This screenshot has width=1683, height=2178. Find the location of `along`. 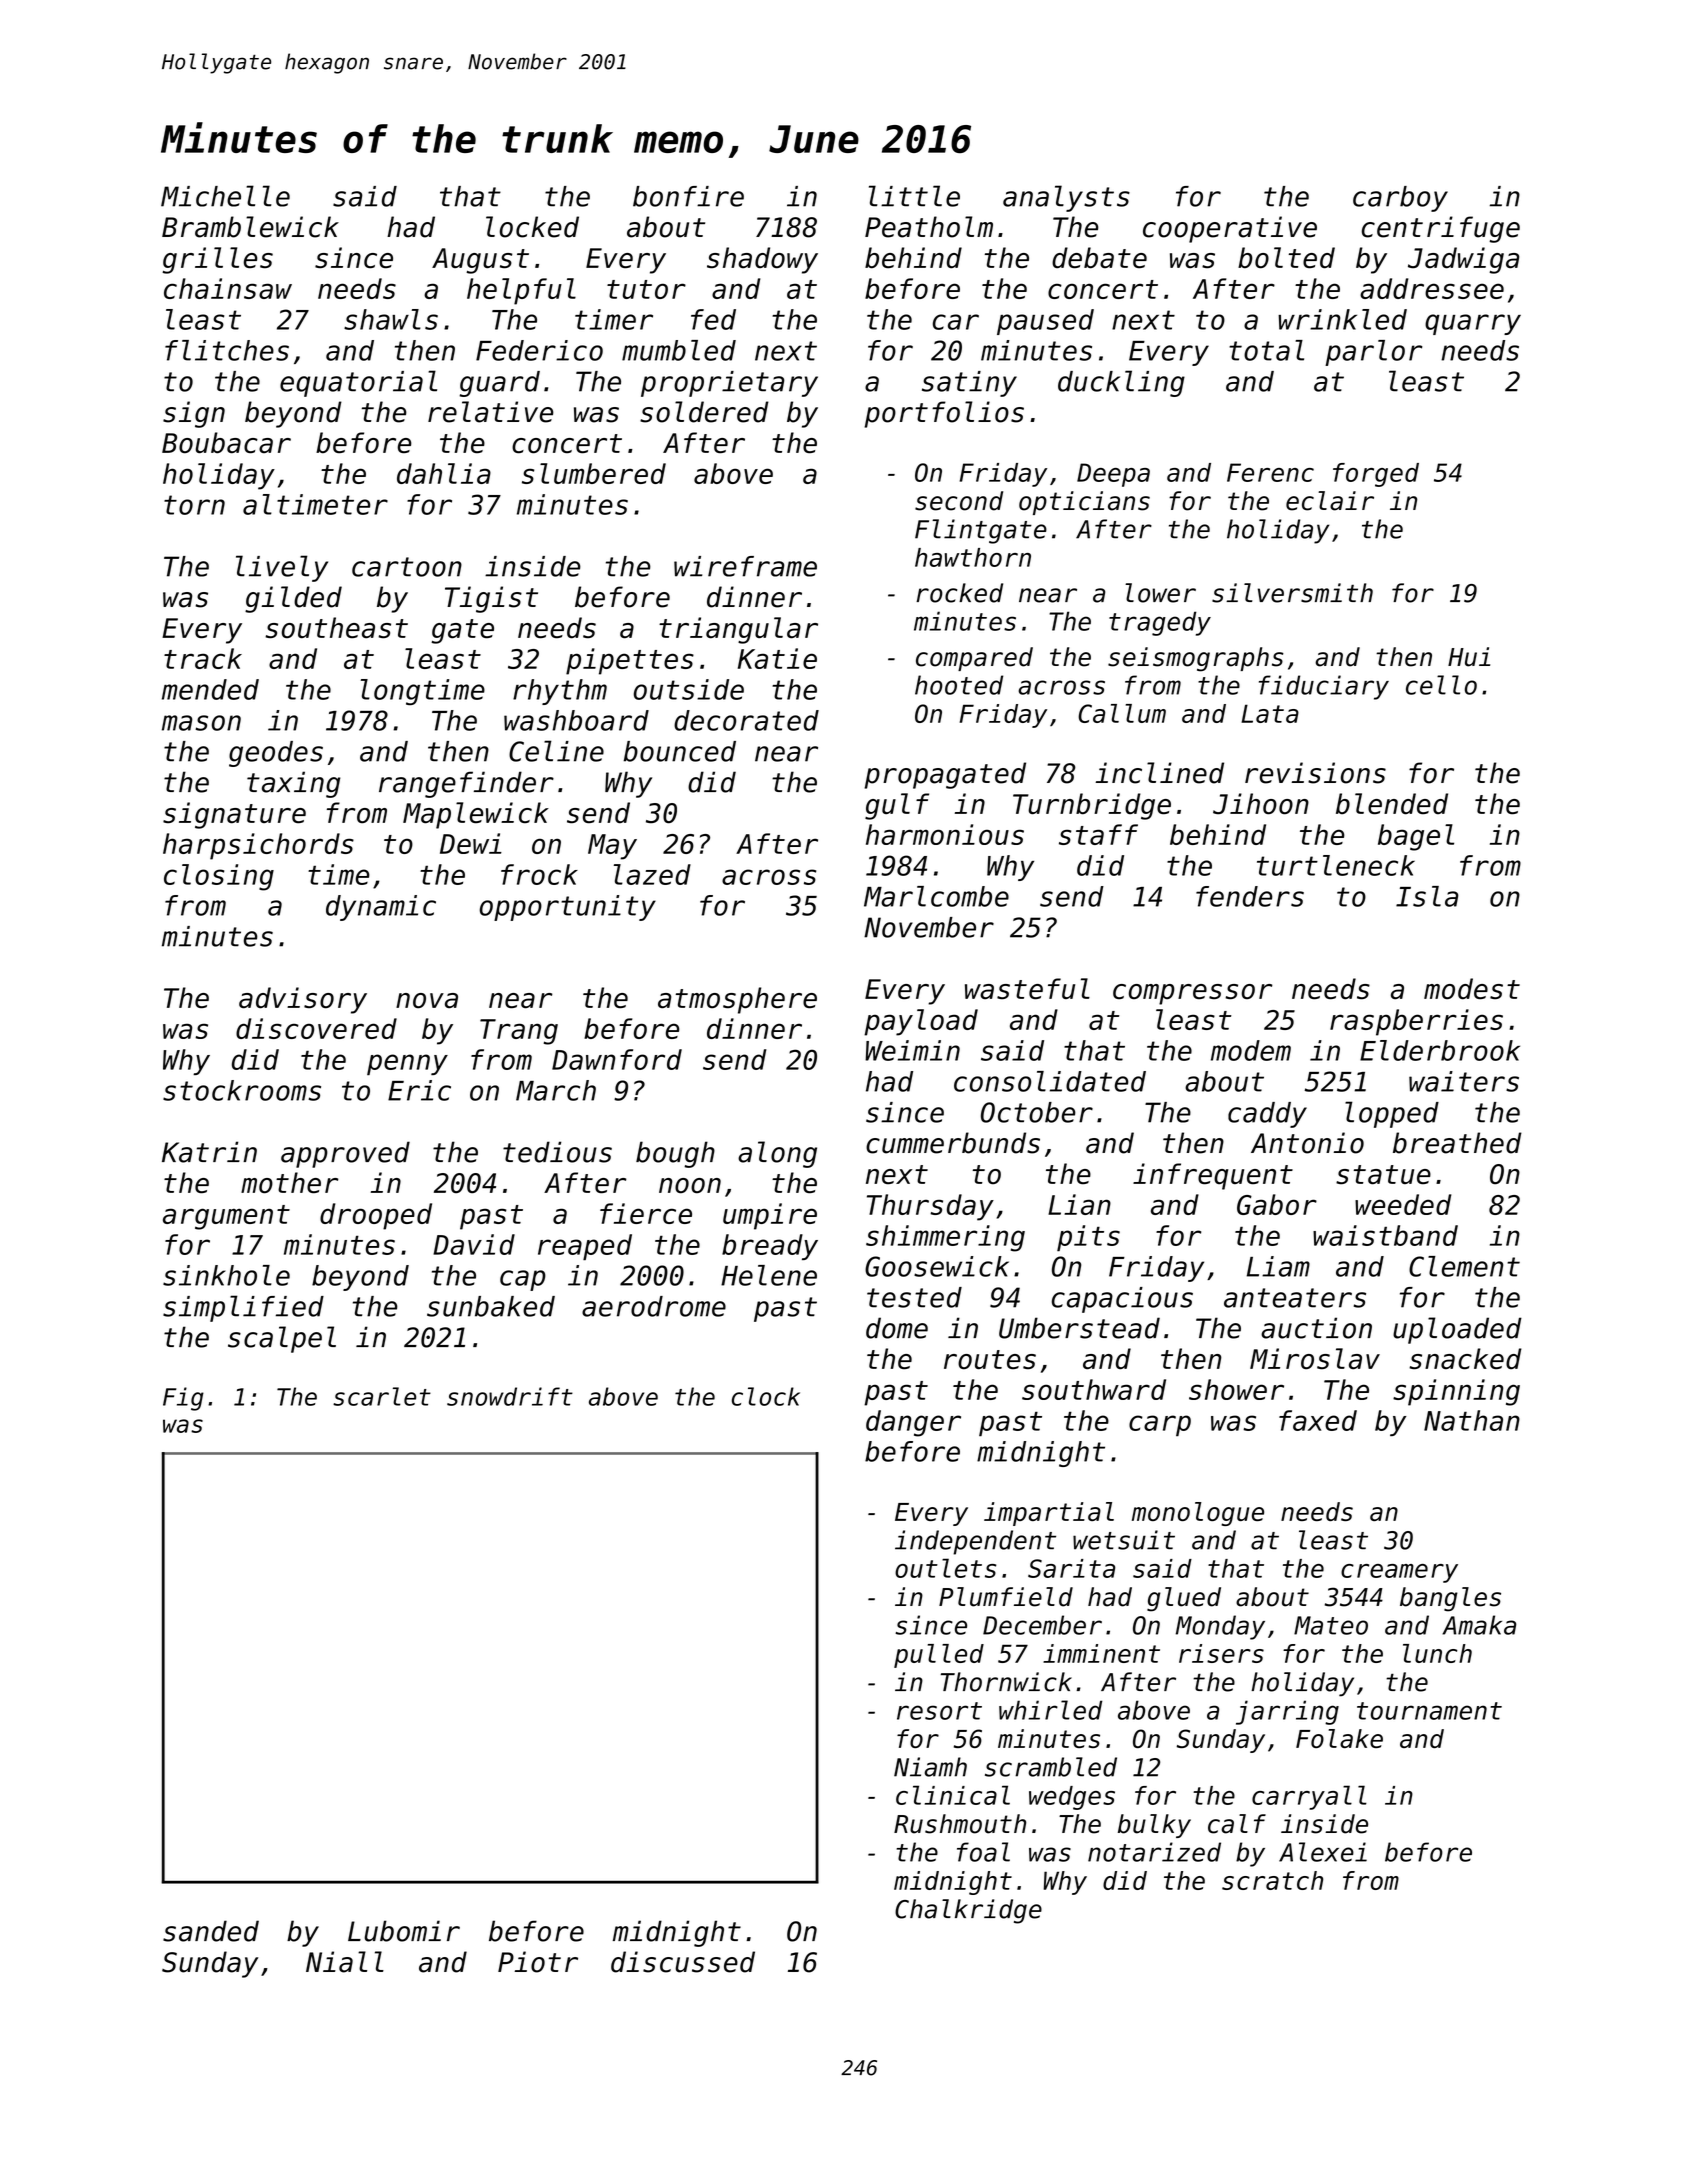

along is located at coordinates (777, 1154).
